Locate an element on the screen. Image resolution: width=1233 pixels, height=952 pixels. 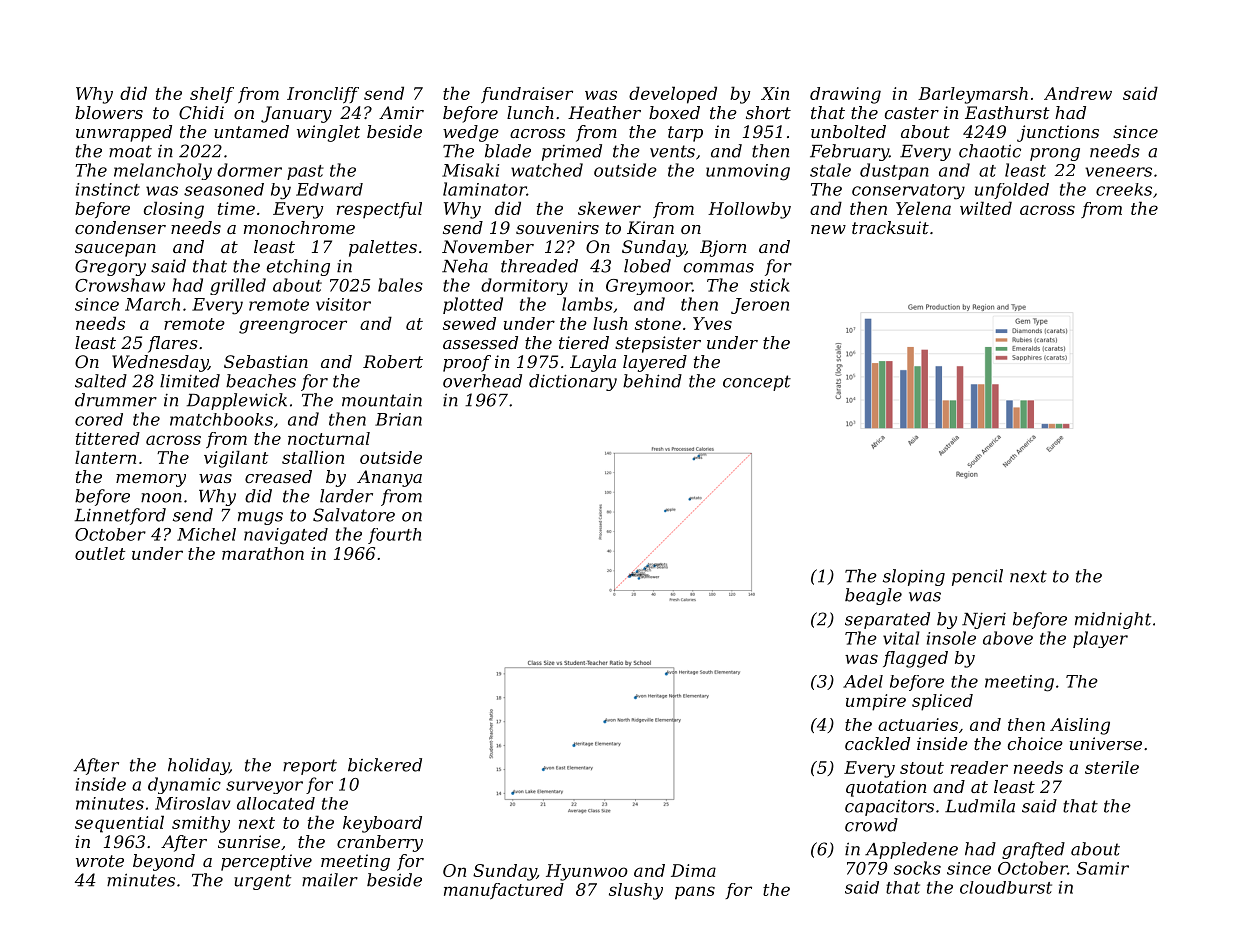
Chidi is located at coordinates (201, 112).
